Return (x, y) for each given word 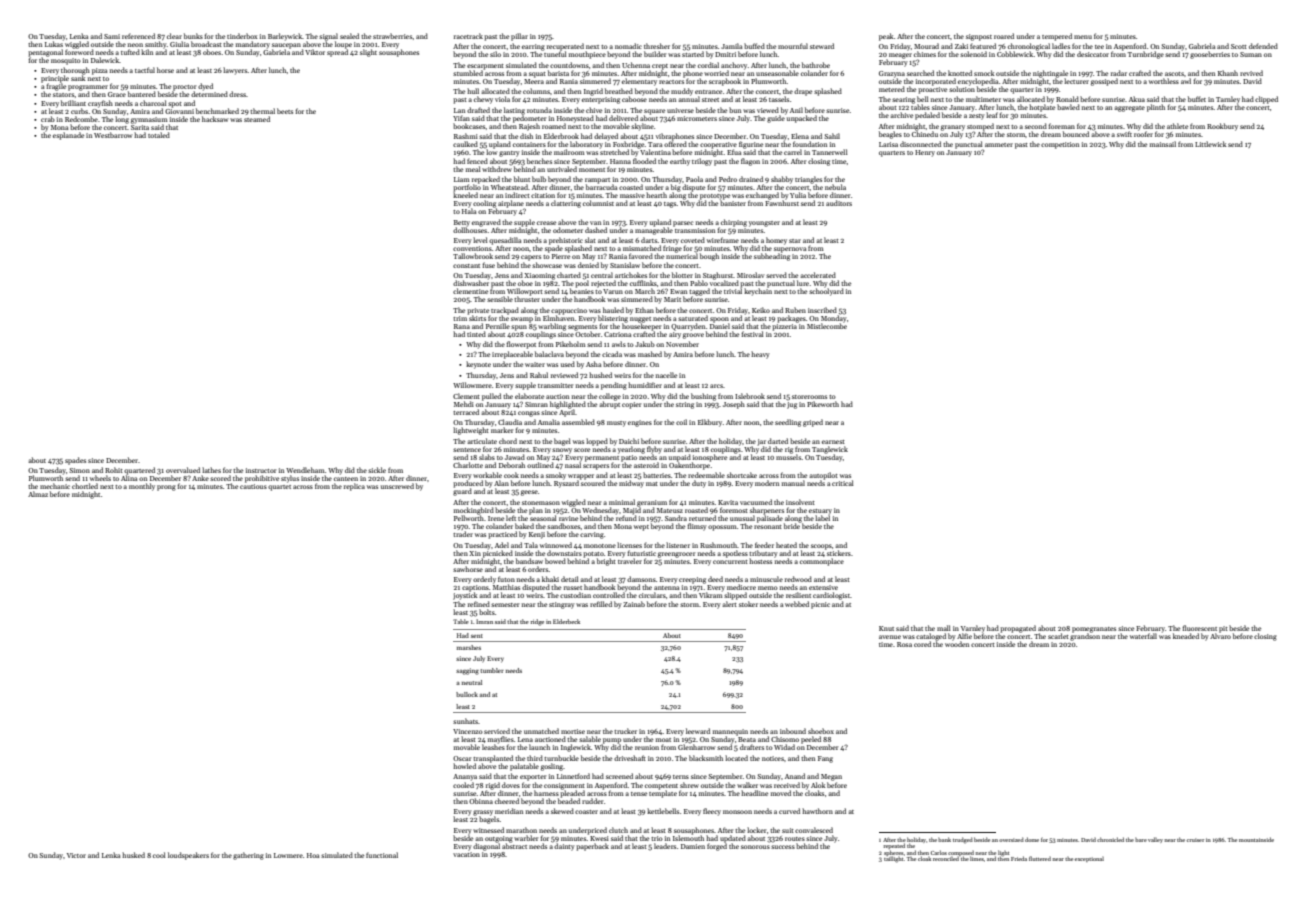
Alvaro (1220, 636)
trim (460, 318)
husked (133, 855)
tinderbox (242, 36)
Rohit (114, 470)
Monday (833, 319)
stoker (748, 604)
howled (464, 766)
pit (1223, 629)
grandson (1085, 637)
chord (508, 441)
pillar (519, 37)
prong (166, 488)
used (568, 364)
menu (1083, 37)
